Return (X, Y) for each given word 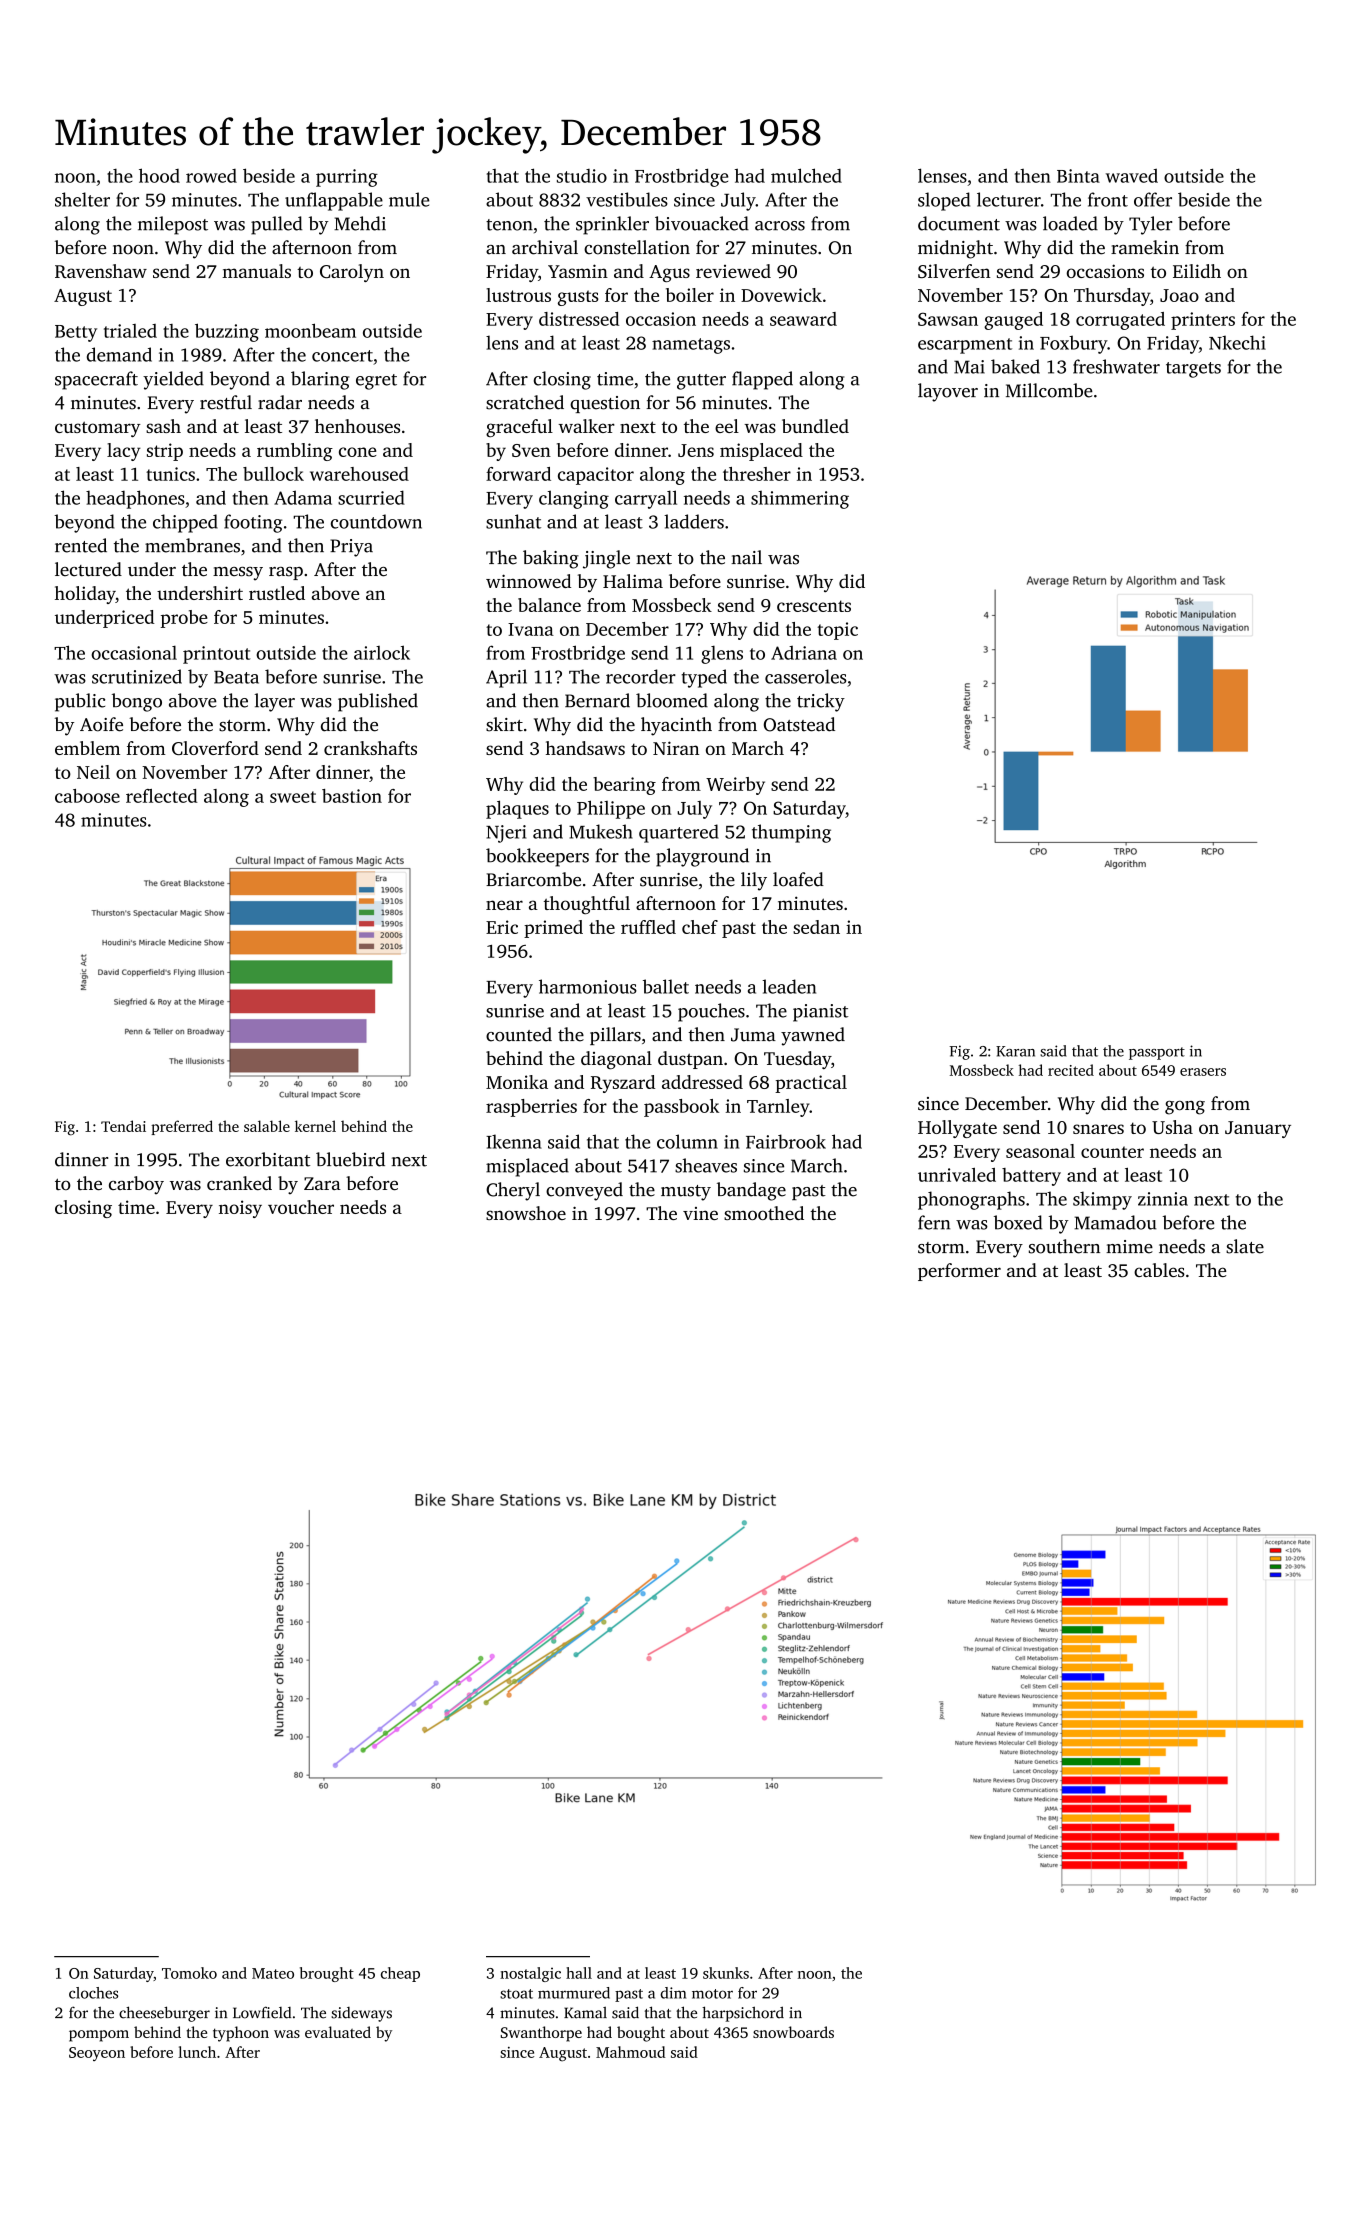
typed (704, 678)
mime (1129, 1247)
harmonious (588, 986)
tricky (821, 702)
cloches (93, 1993)
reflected (162, 796)
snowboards (793, 2032)
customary (98, 429)
